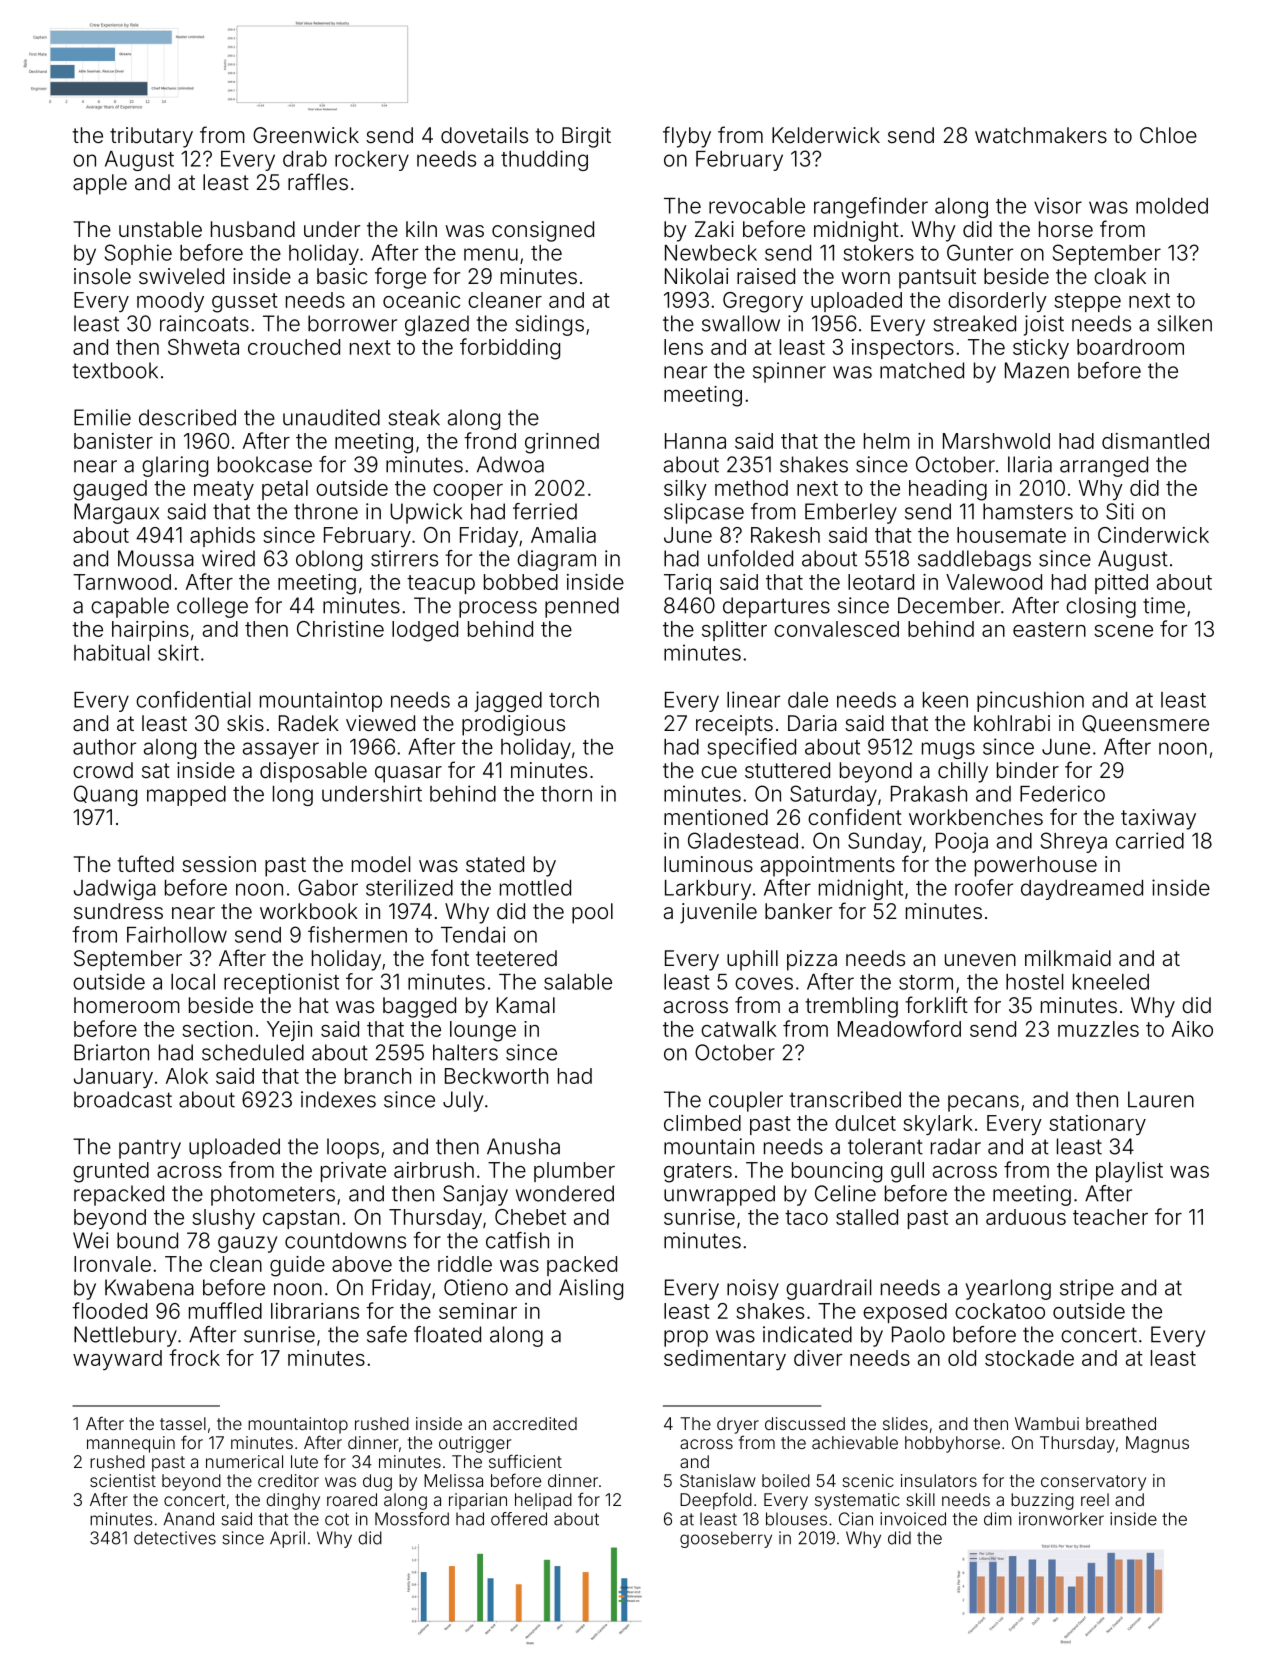 The image size is (1288, 1667). What do you see at coordinates (517, 1240) in the screenshot?
I see `catfish` at bounding box center [517, 1240].
